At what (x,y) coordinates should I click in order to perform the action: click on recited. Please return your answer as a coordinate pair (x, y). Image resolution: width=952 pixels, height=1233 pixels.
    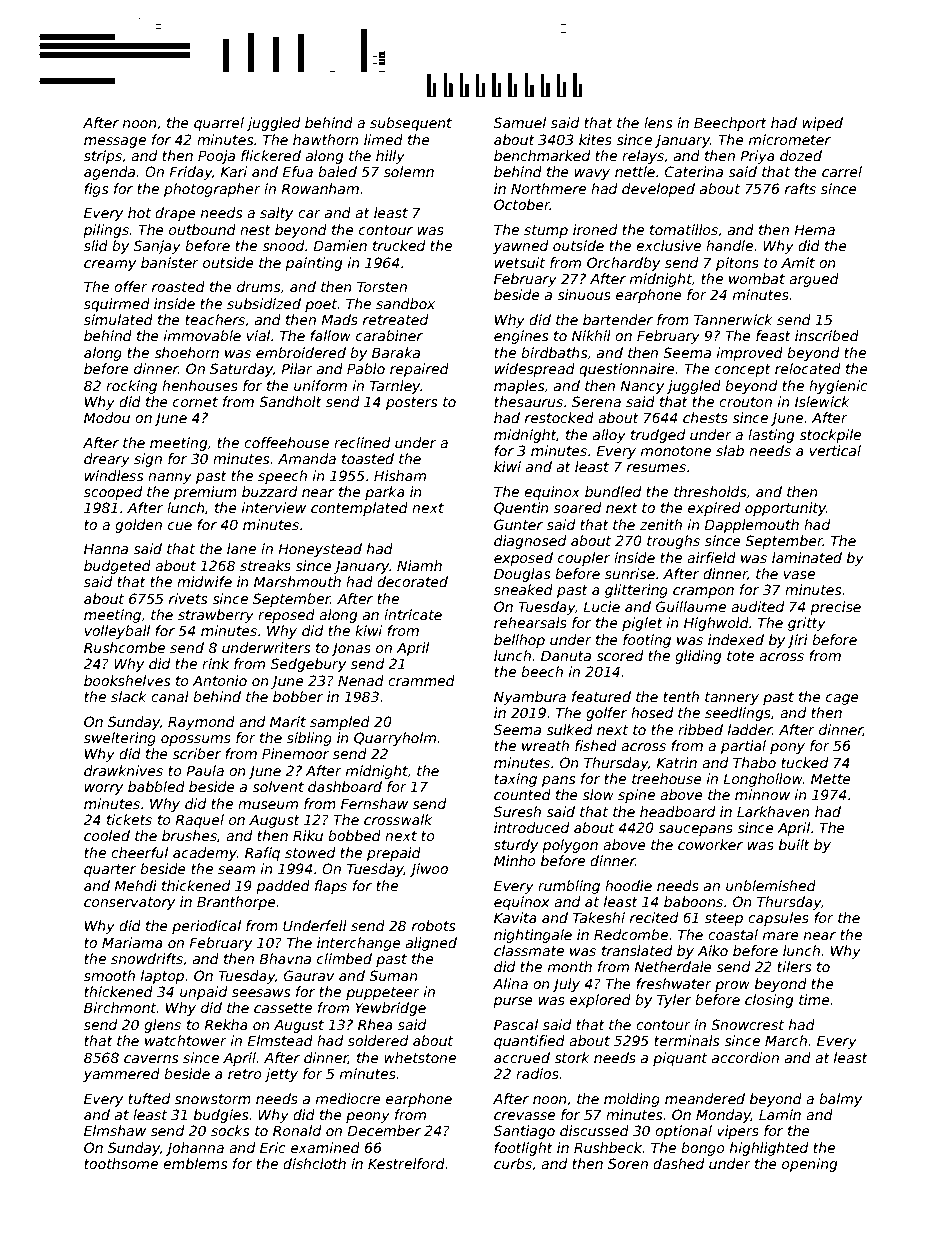
    Looking at the image, I should click on (654, 917).
